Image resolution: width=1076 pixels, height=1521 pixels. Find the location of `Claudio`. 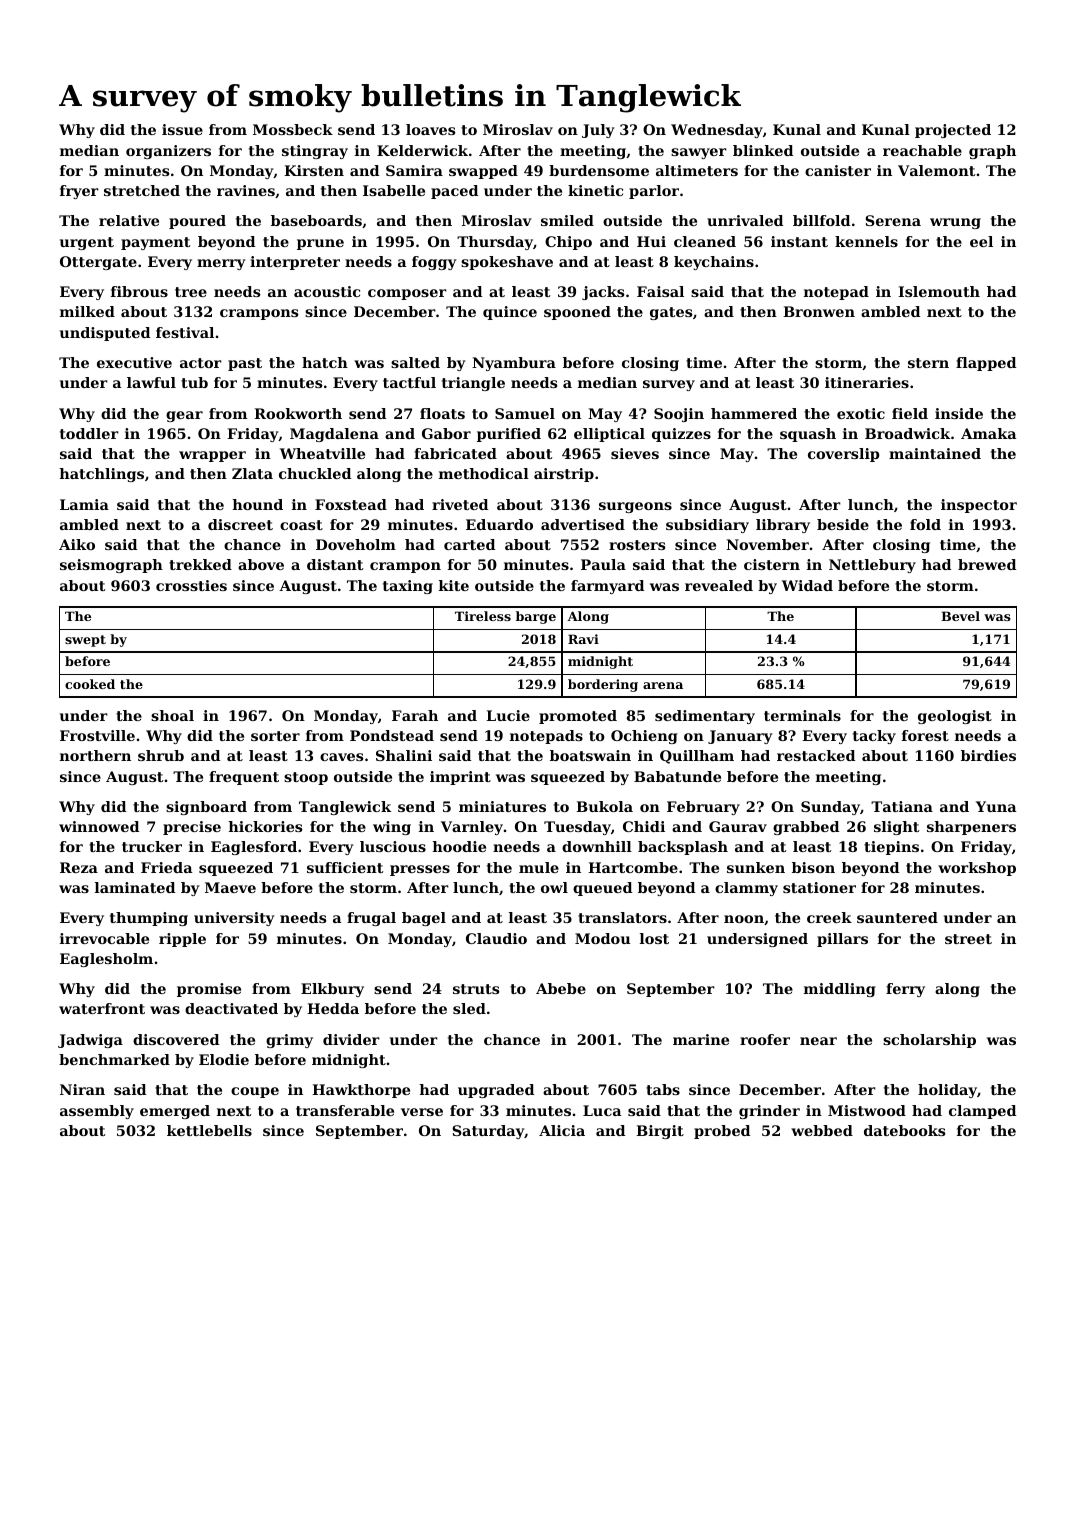

Claudio is located at coordinates (496, 938).
